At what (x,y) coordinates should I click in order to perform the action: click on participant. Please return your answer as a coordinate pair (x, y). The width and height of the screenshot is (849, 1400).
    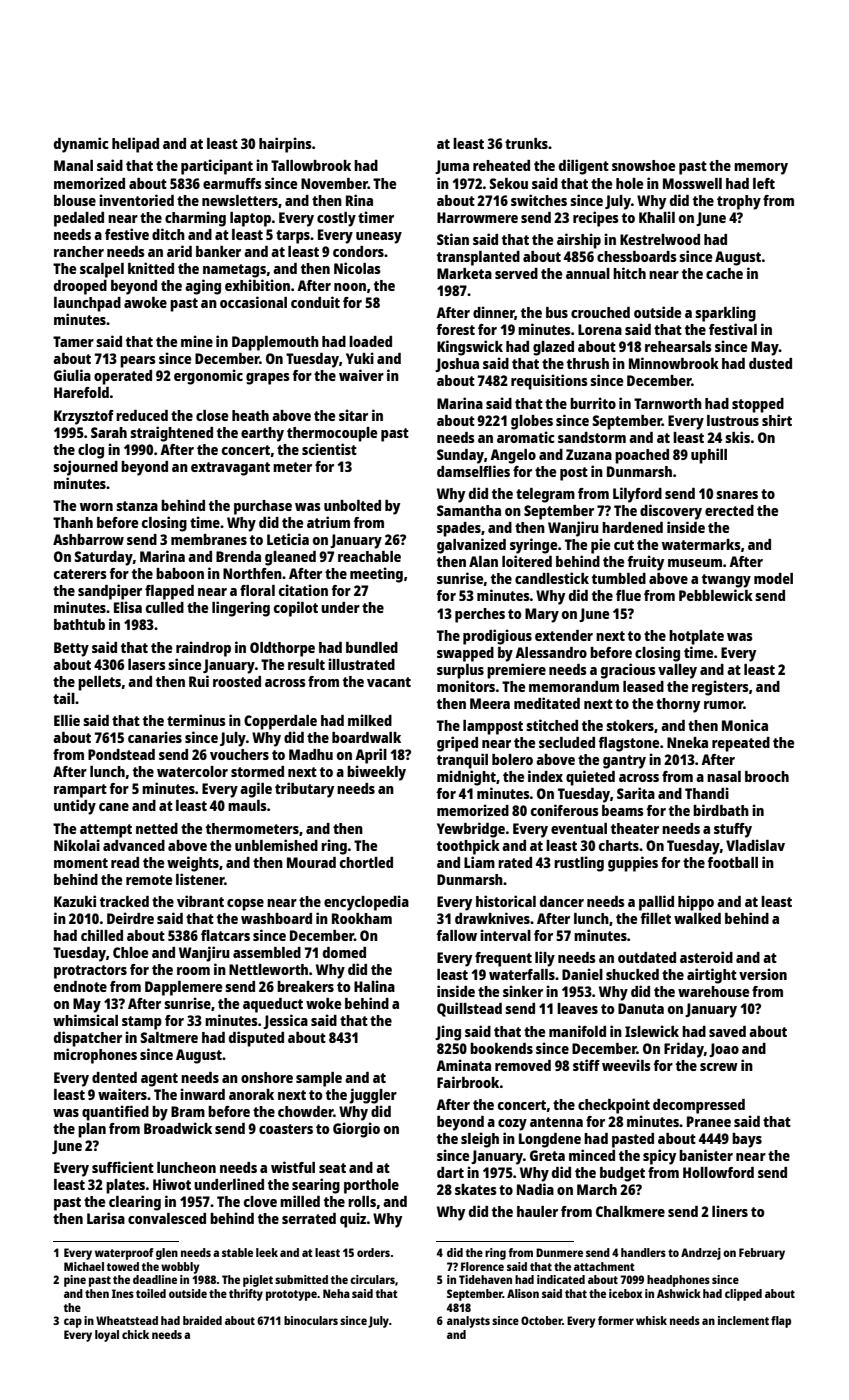
    Looking at the image, I should click on (217, 167).
